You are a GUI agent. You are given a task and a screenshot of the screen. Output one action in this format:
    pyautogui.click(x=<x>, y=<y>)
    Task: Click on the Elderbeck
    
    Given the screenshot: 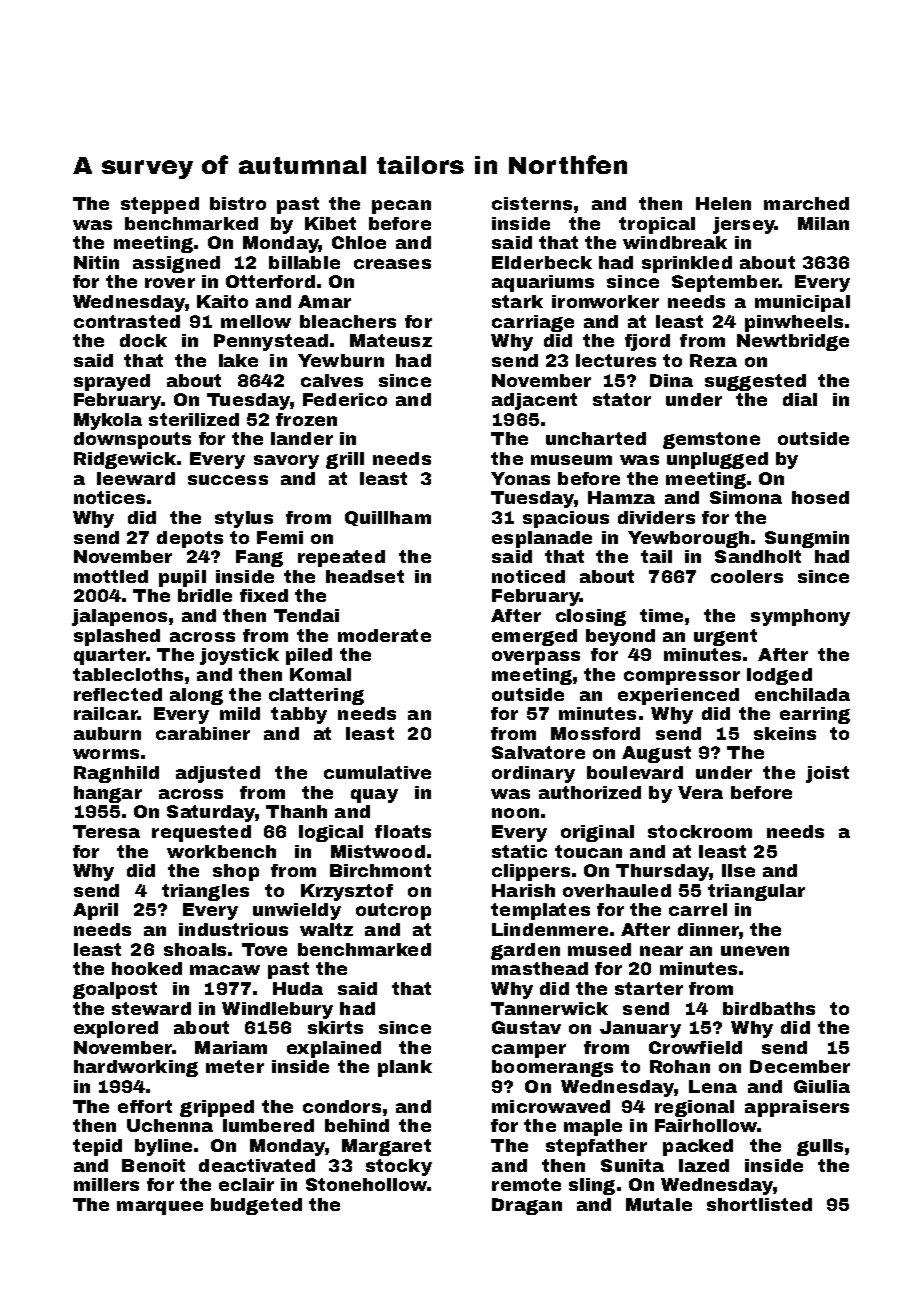 What is the action you would take?
    pyautogui.click(x=542, y=262)
